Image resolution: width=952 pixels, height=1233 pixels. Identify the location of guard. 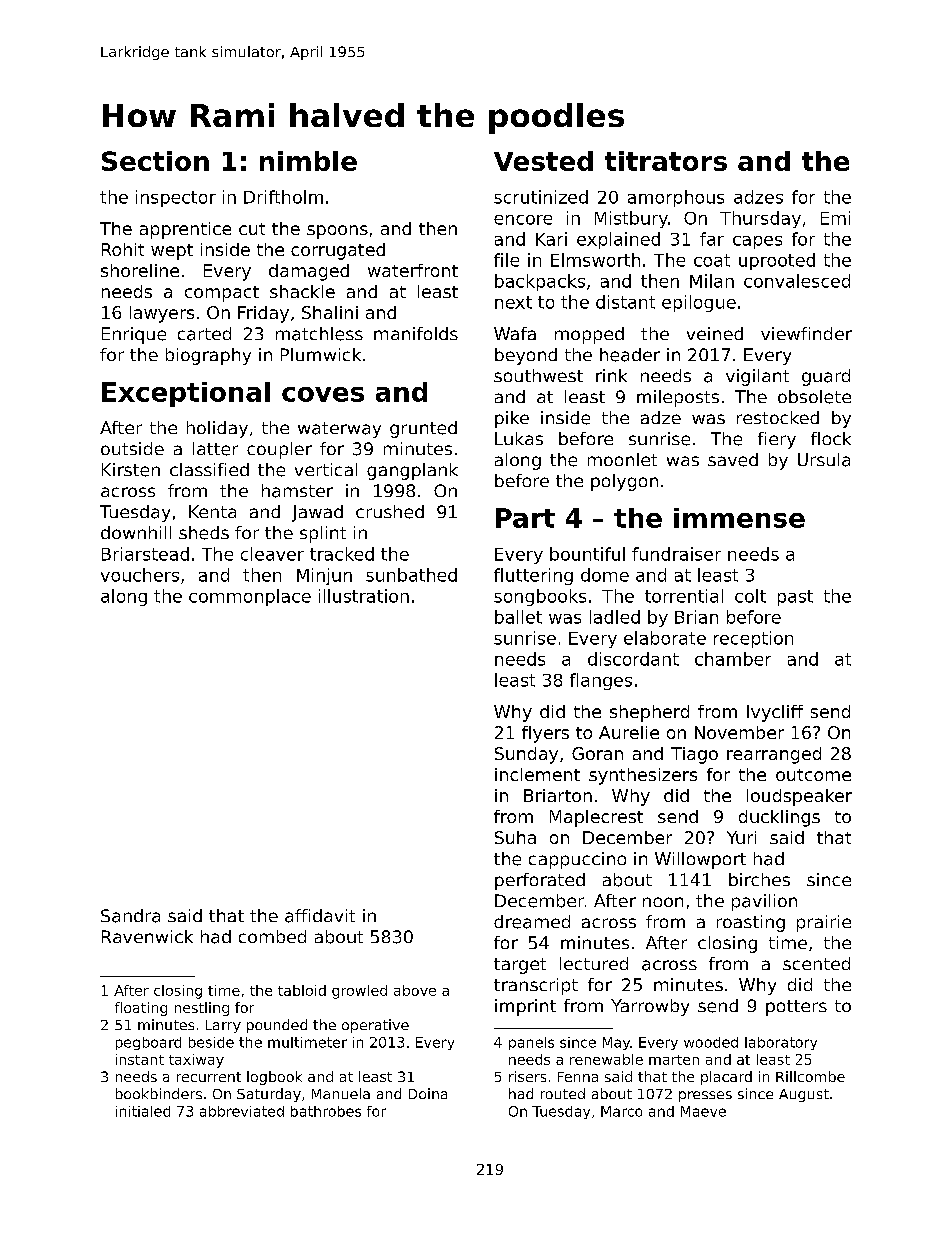
(826, 377).
